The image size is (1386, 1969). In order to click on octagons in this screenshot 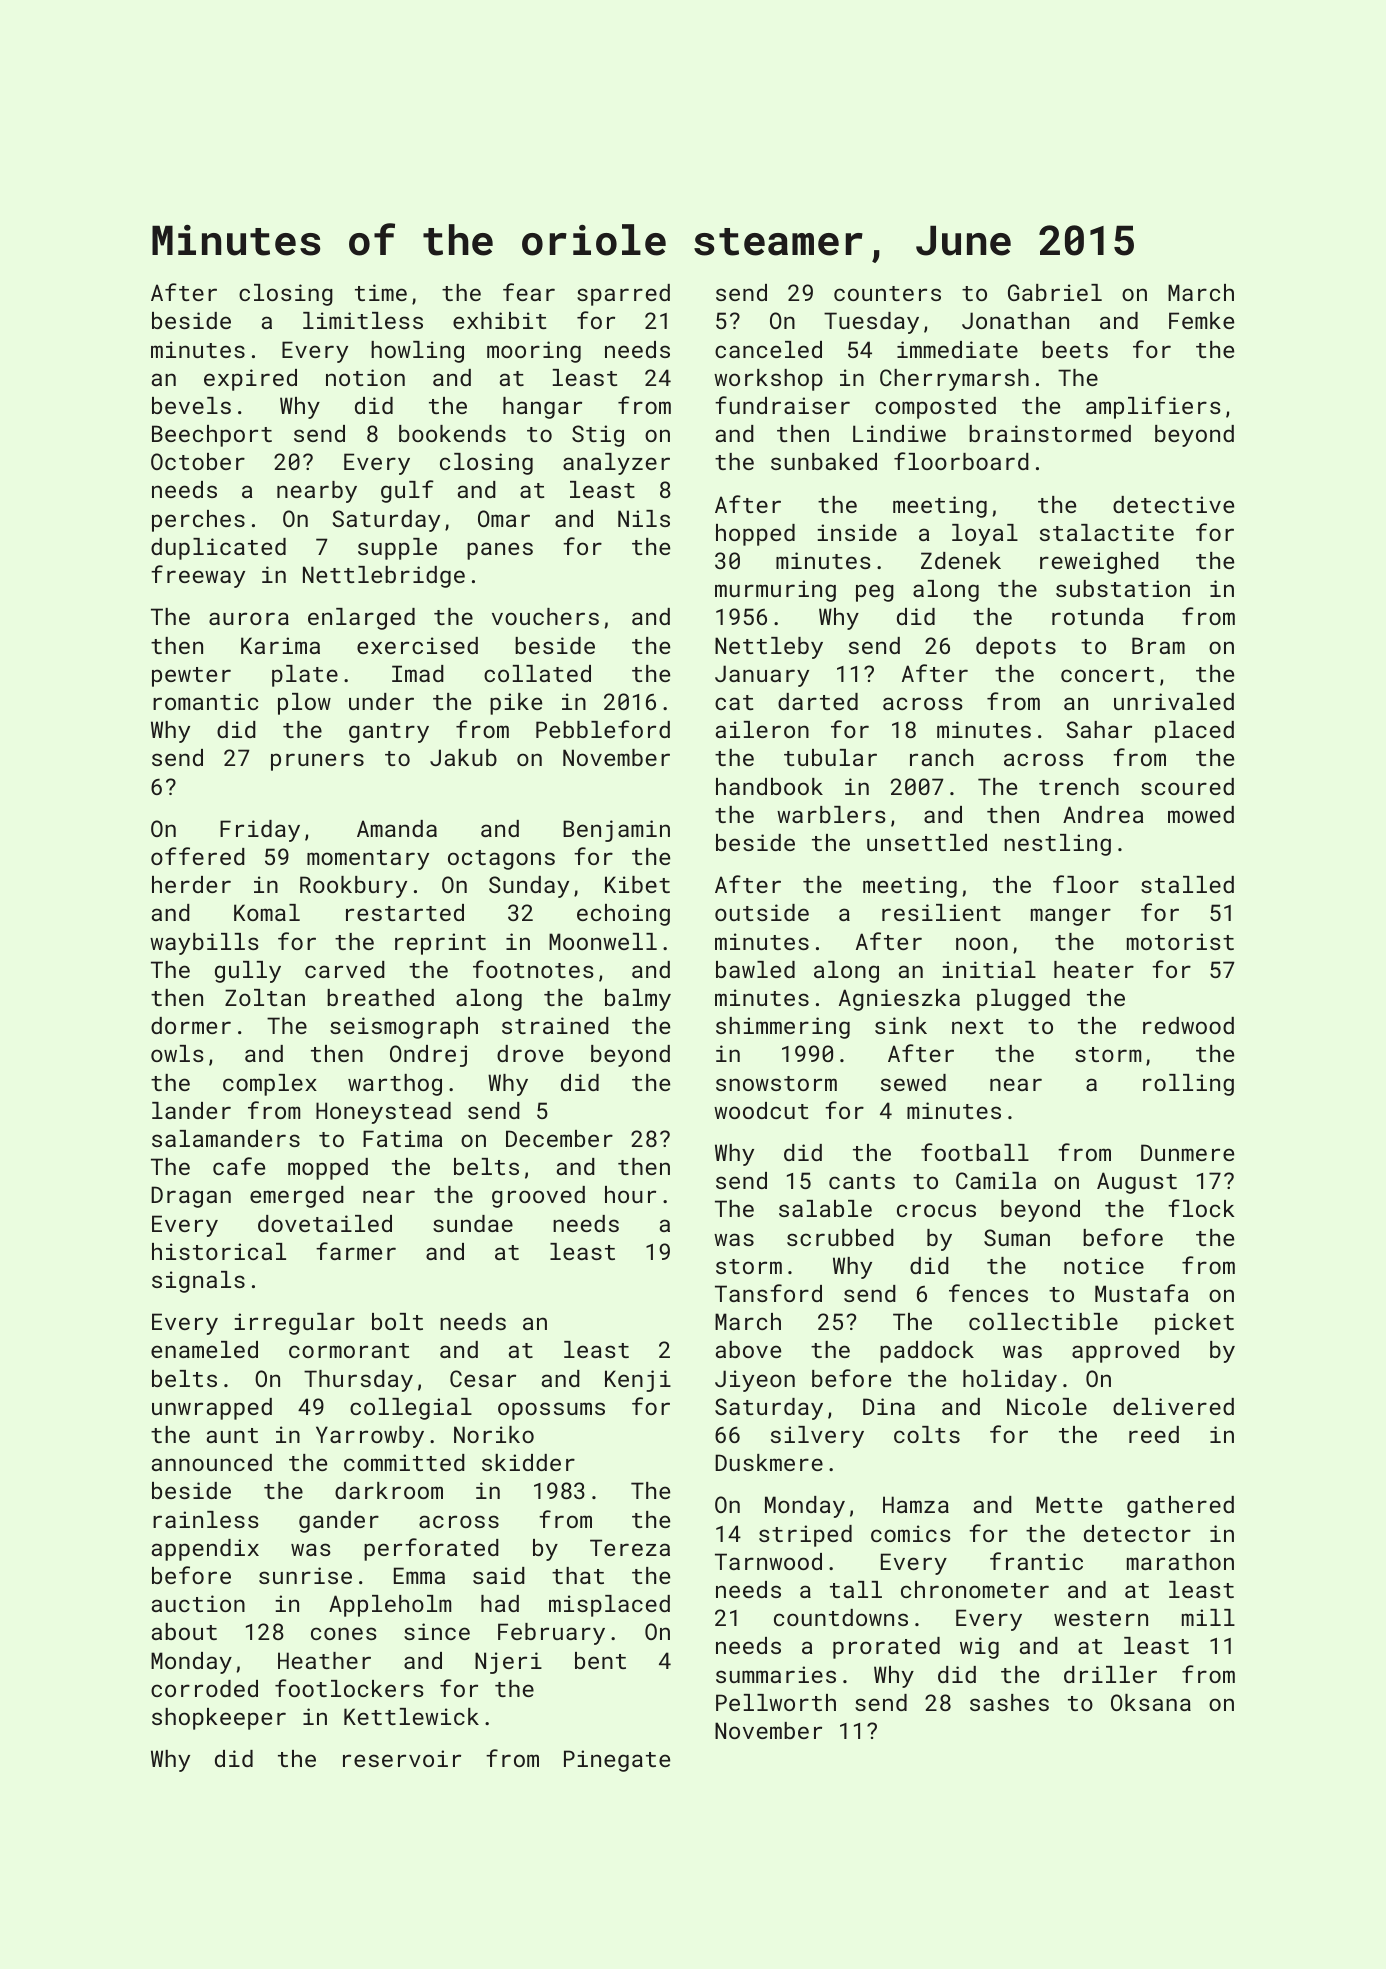, I will do `click(501, 860)`.
